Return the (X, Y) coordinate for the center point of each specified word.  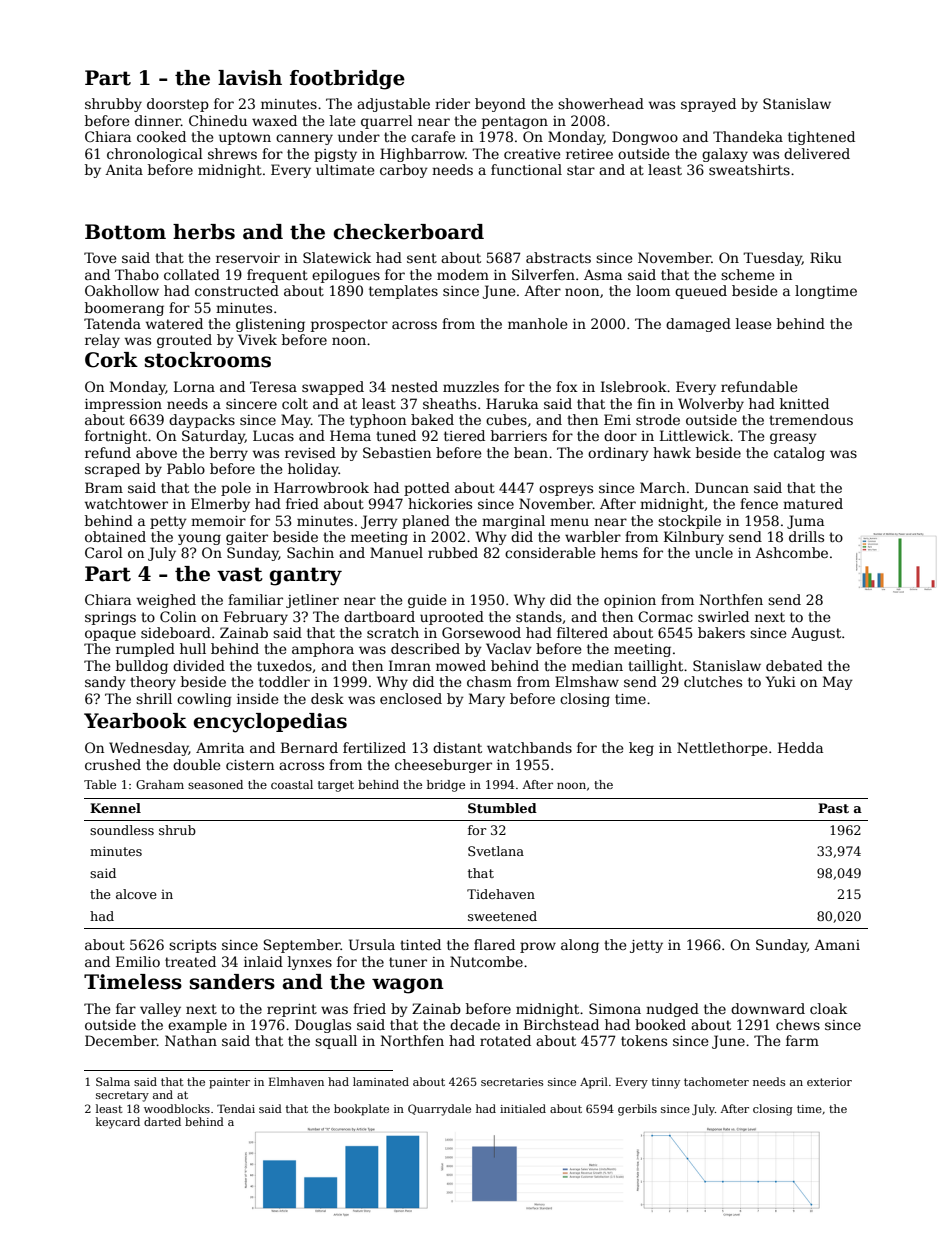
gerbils (637, 1110)
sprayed (708, 105)
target (336, 786)
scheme (748, 274)
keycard (118, 1123)
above (156, 452)
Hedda (800, 747)
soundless (122, 830)
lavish (250, 78)
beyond (500, 105)
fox (567, 386)
